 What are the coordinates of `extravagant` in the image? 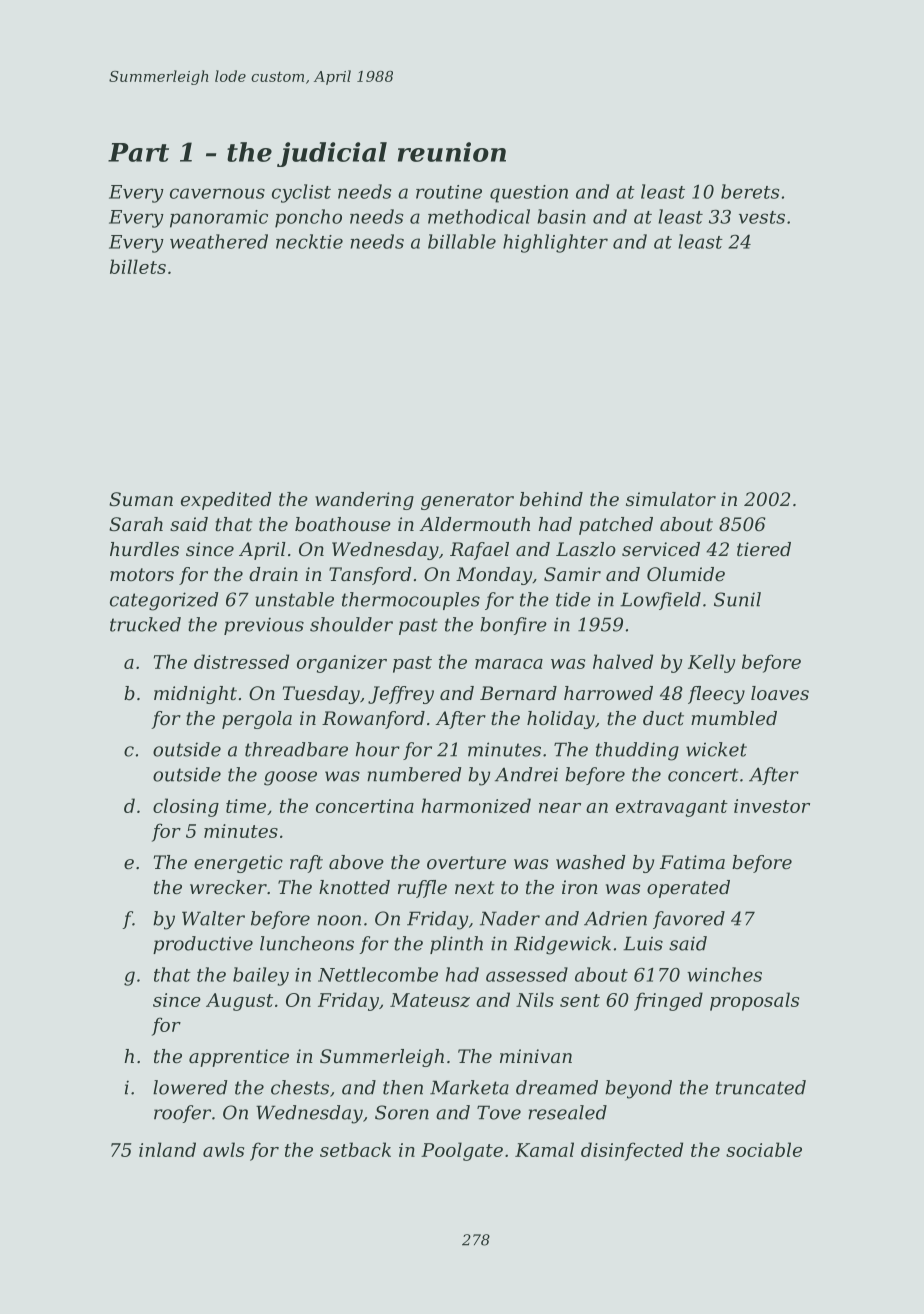 It's located at (672, 808).
